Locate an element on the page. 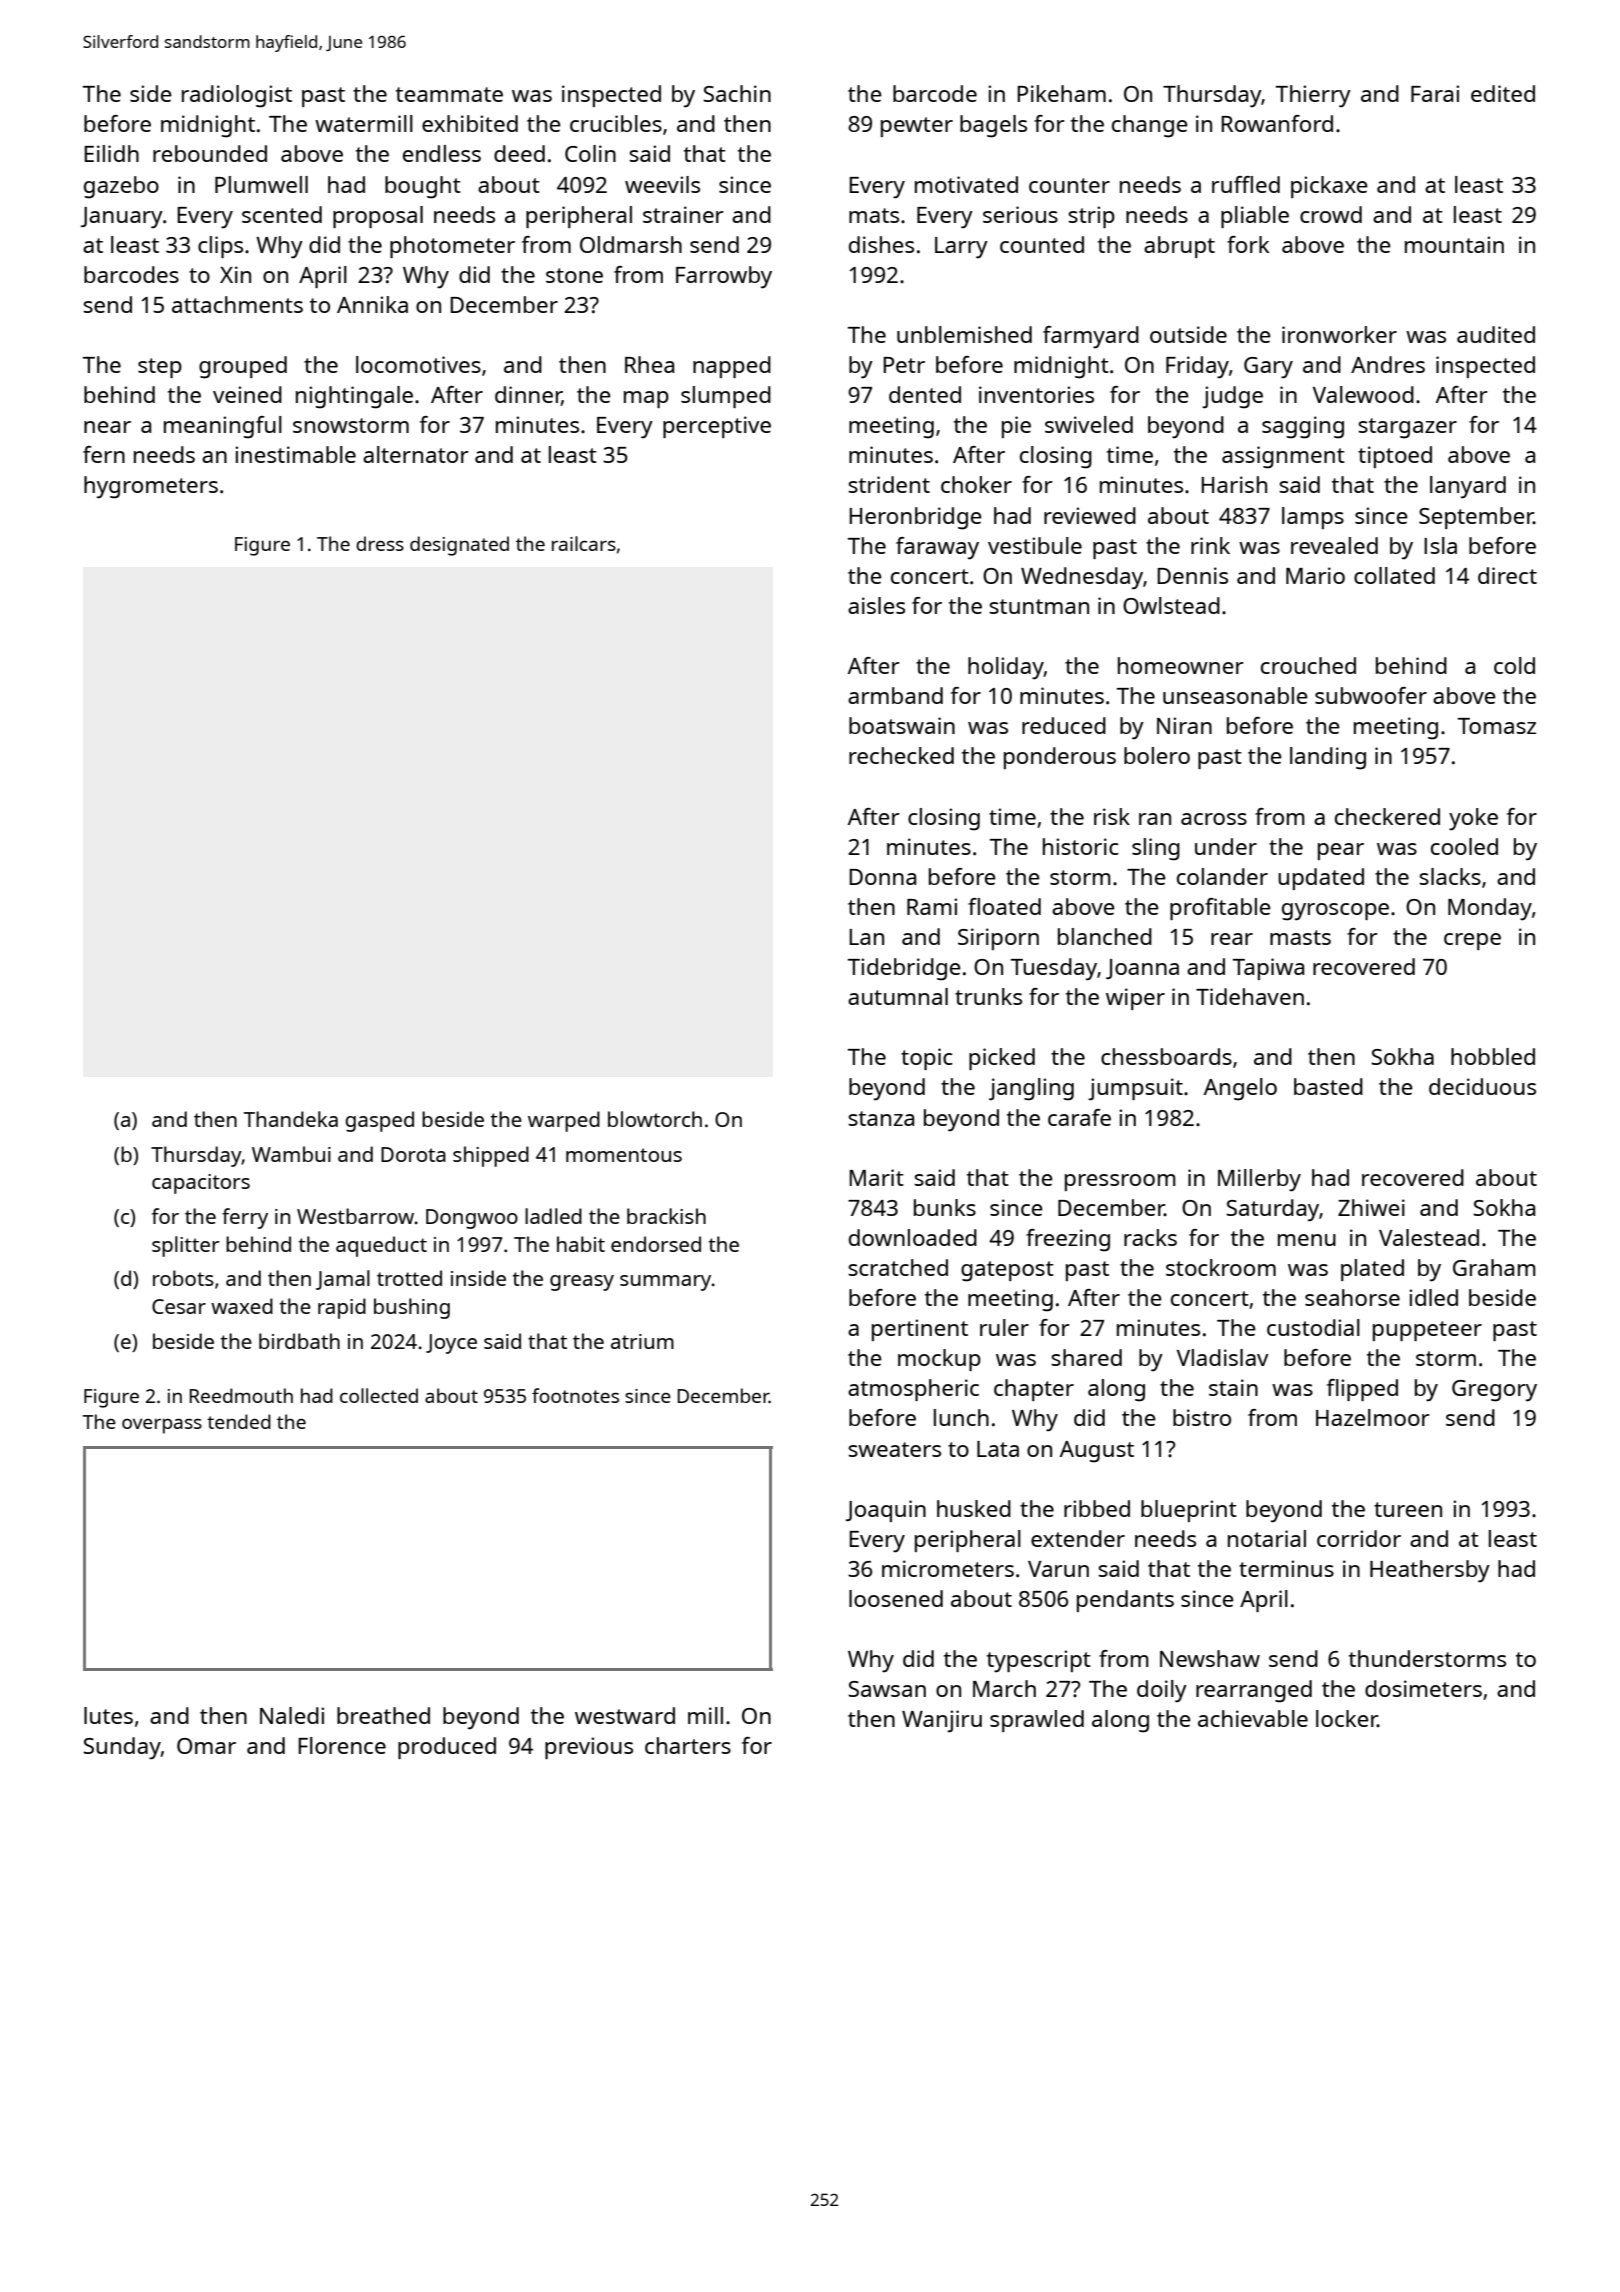  unblemished is located at coordinates (964, 334).
